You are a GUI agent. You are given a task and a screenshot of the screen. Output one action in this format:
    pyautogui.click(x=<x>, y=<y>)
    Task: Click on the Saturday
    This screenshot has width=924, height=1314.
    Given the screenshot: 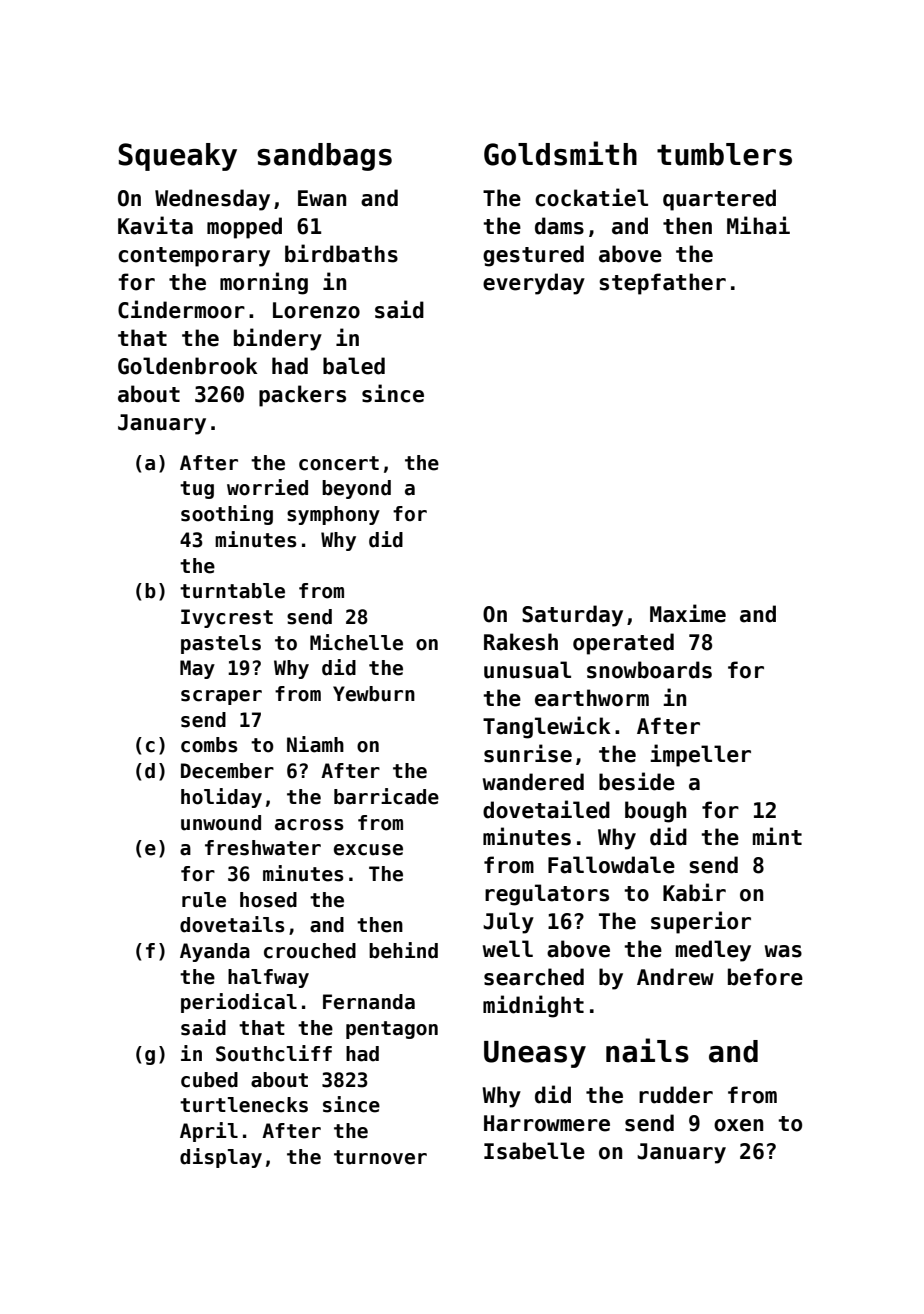 What is the action you would take?
    pyautogui.click(x=572, y=616)
